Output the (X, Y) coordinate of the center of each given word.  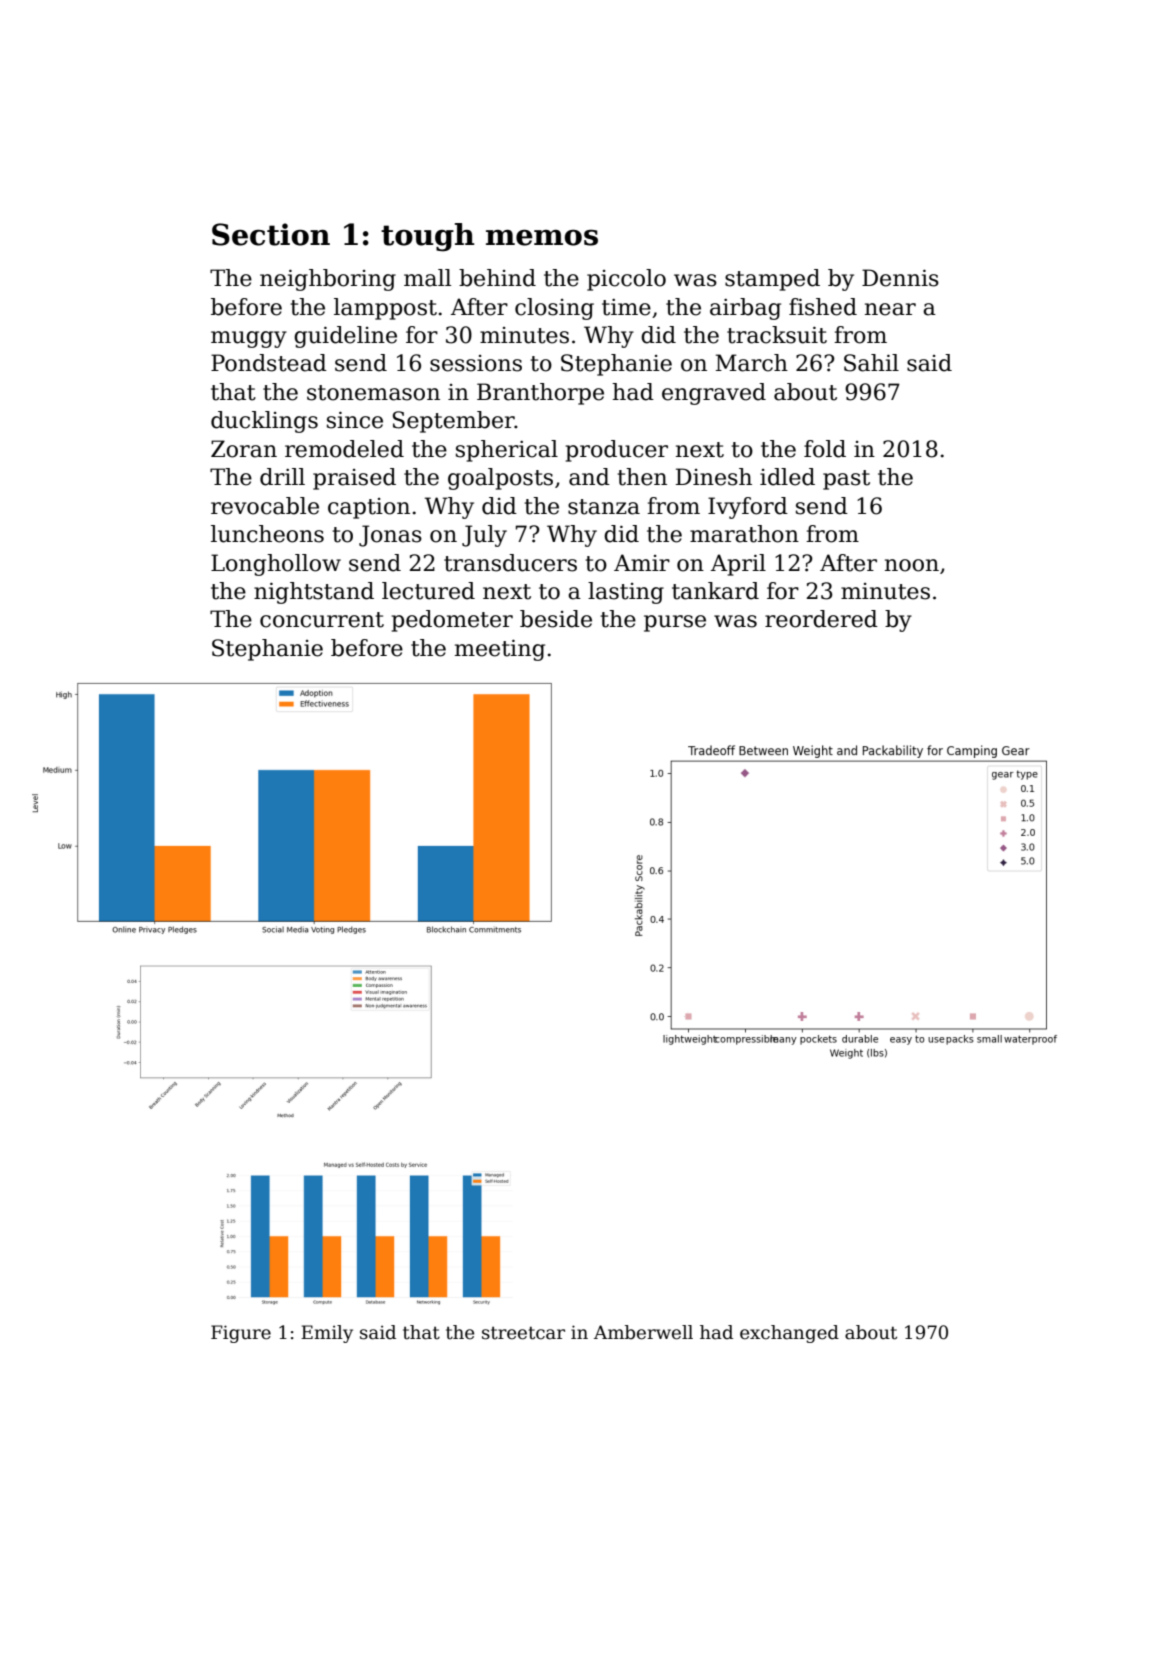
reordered (821, 619)
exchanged (789, 1334)
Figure (241, 1334)
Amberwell (643, 1332)
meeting (500, 650)
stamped (772, 280)
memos (542, 238)
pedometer (452, 621)
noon (912, 565)
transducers (510, 563)
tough (428, 237)
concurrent (322, 620)
